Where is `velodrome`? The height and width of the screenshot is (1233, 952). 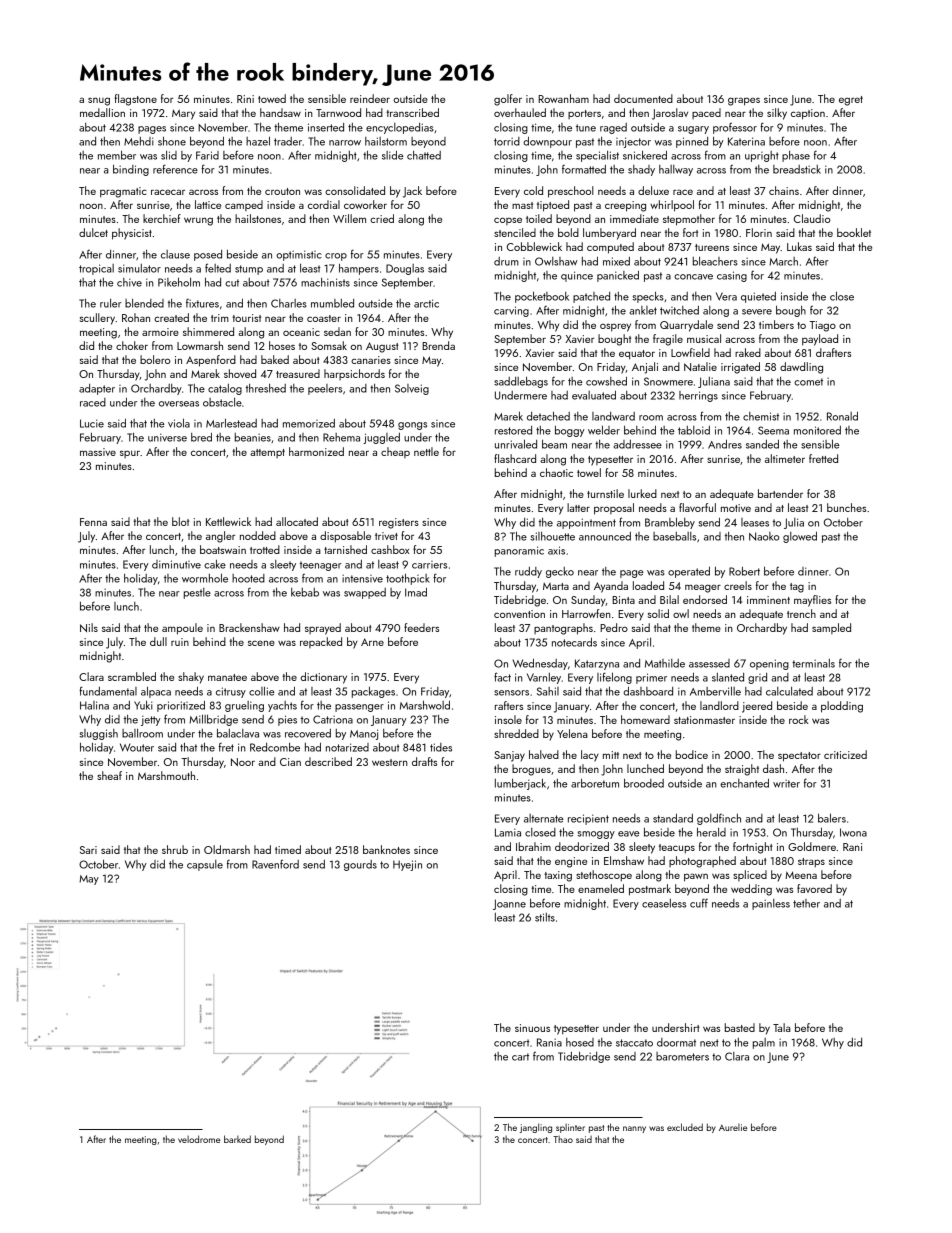 velodrome is located at coordinates (199, 1139).
